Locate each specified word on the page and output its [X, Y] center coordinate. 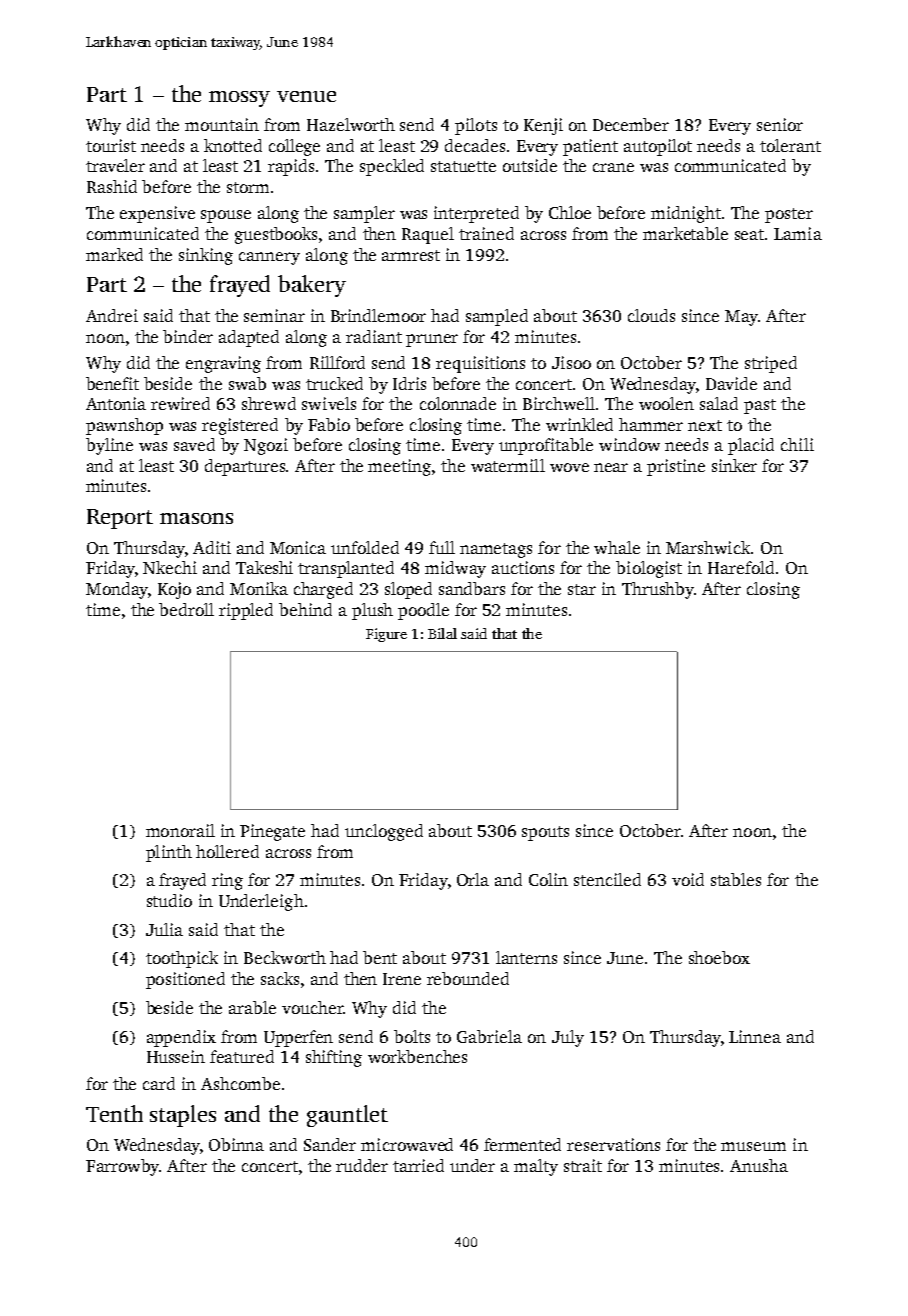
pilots [476, 126]
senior [780, 124]
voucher [312, 1007]
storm [248, 187]
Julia [164, 929]
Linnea [755, 1036]
